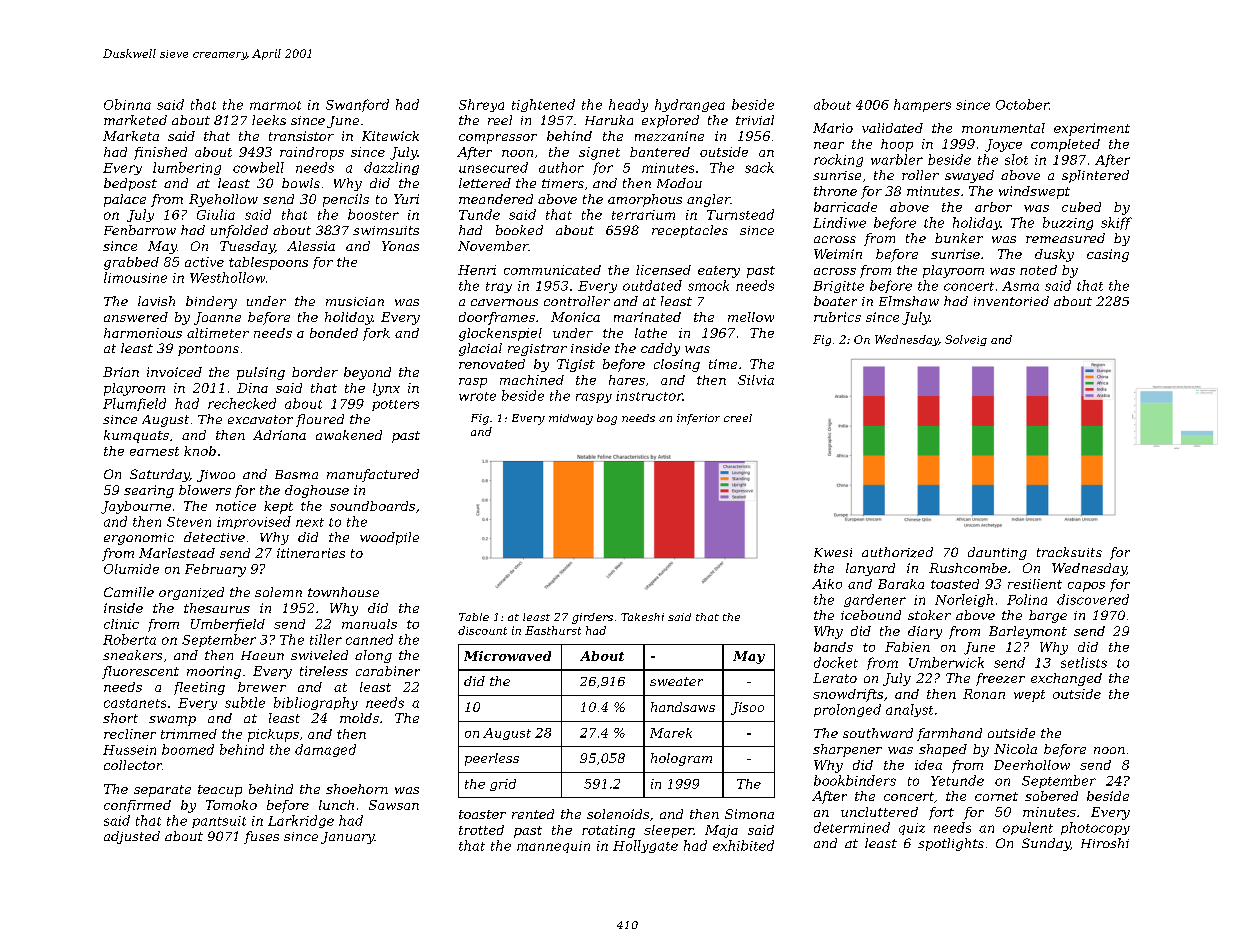 This image has height=952, width=1233. What do you see at coordinates (135, 120) in the image?
I see `marketed` at bounding box center [135, 120].
